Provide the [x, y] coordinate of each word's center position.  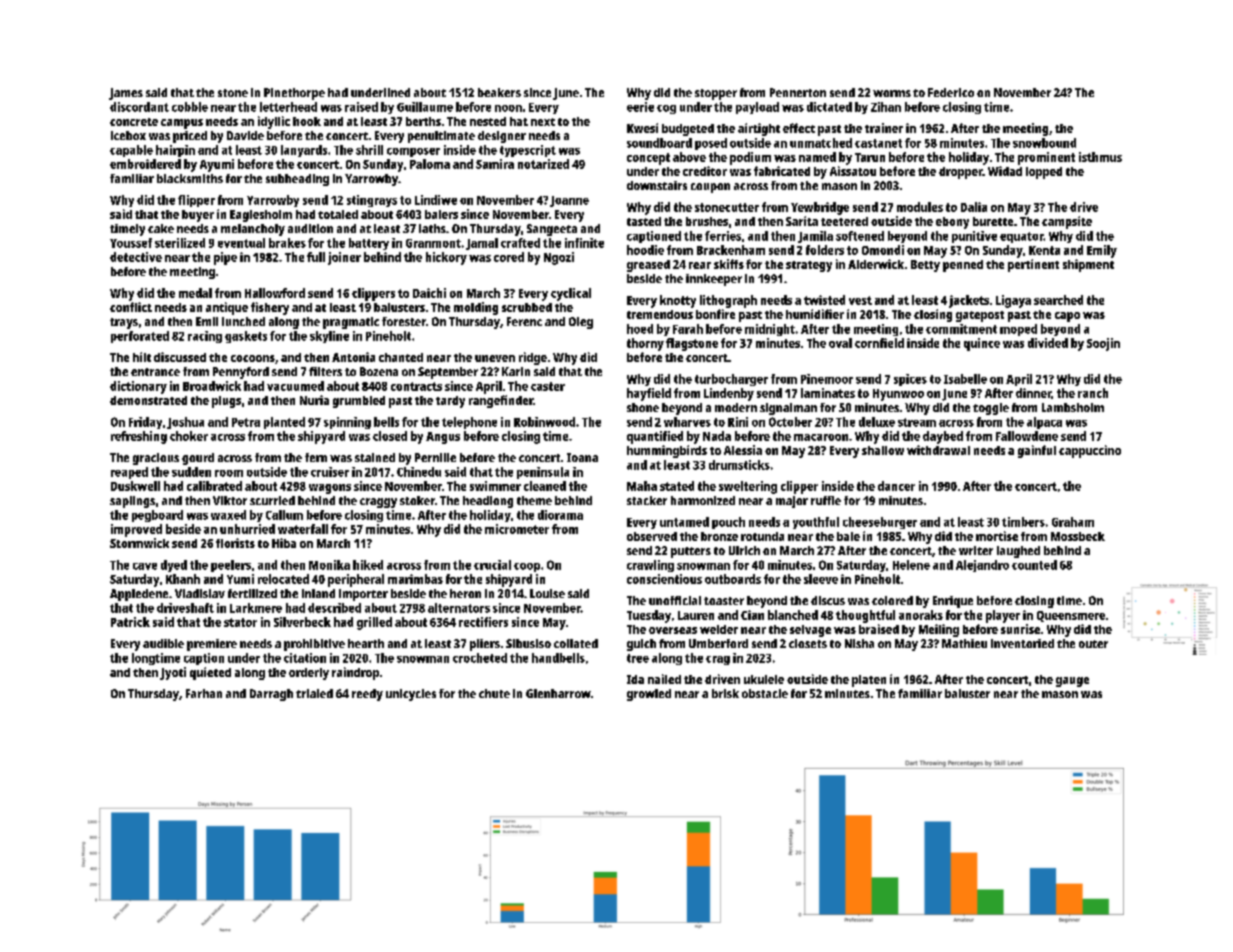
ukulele [764, 679]
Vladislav [200, 593]
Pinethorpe [294, 94]
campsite [1067, 222]
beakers [499, 92]
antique [227, 308]
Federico [951, 92]
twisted [824, 300]
